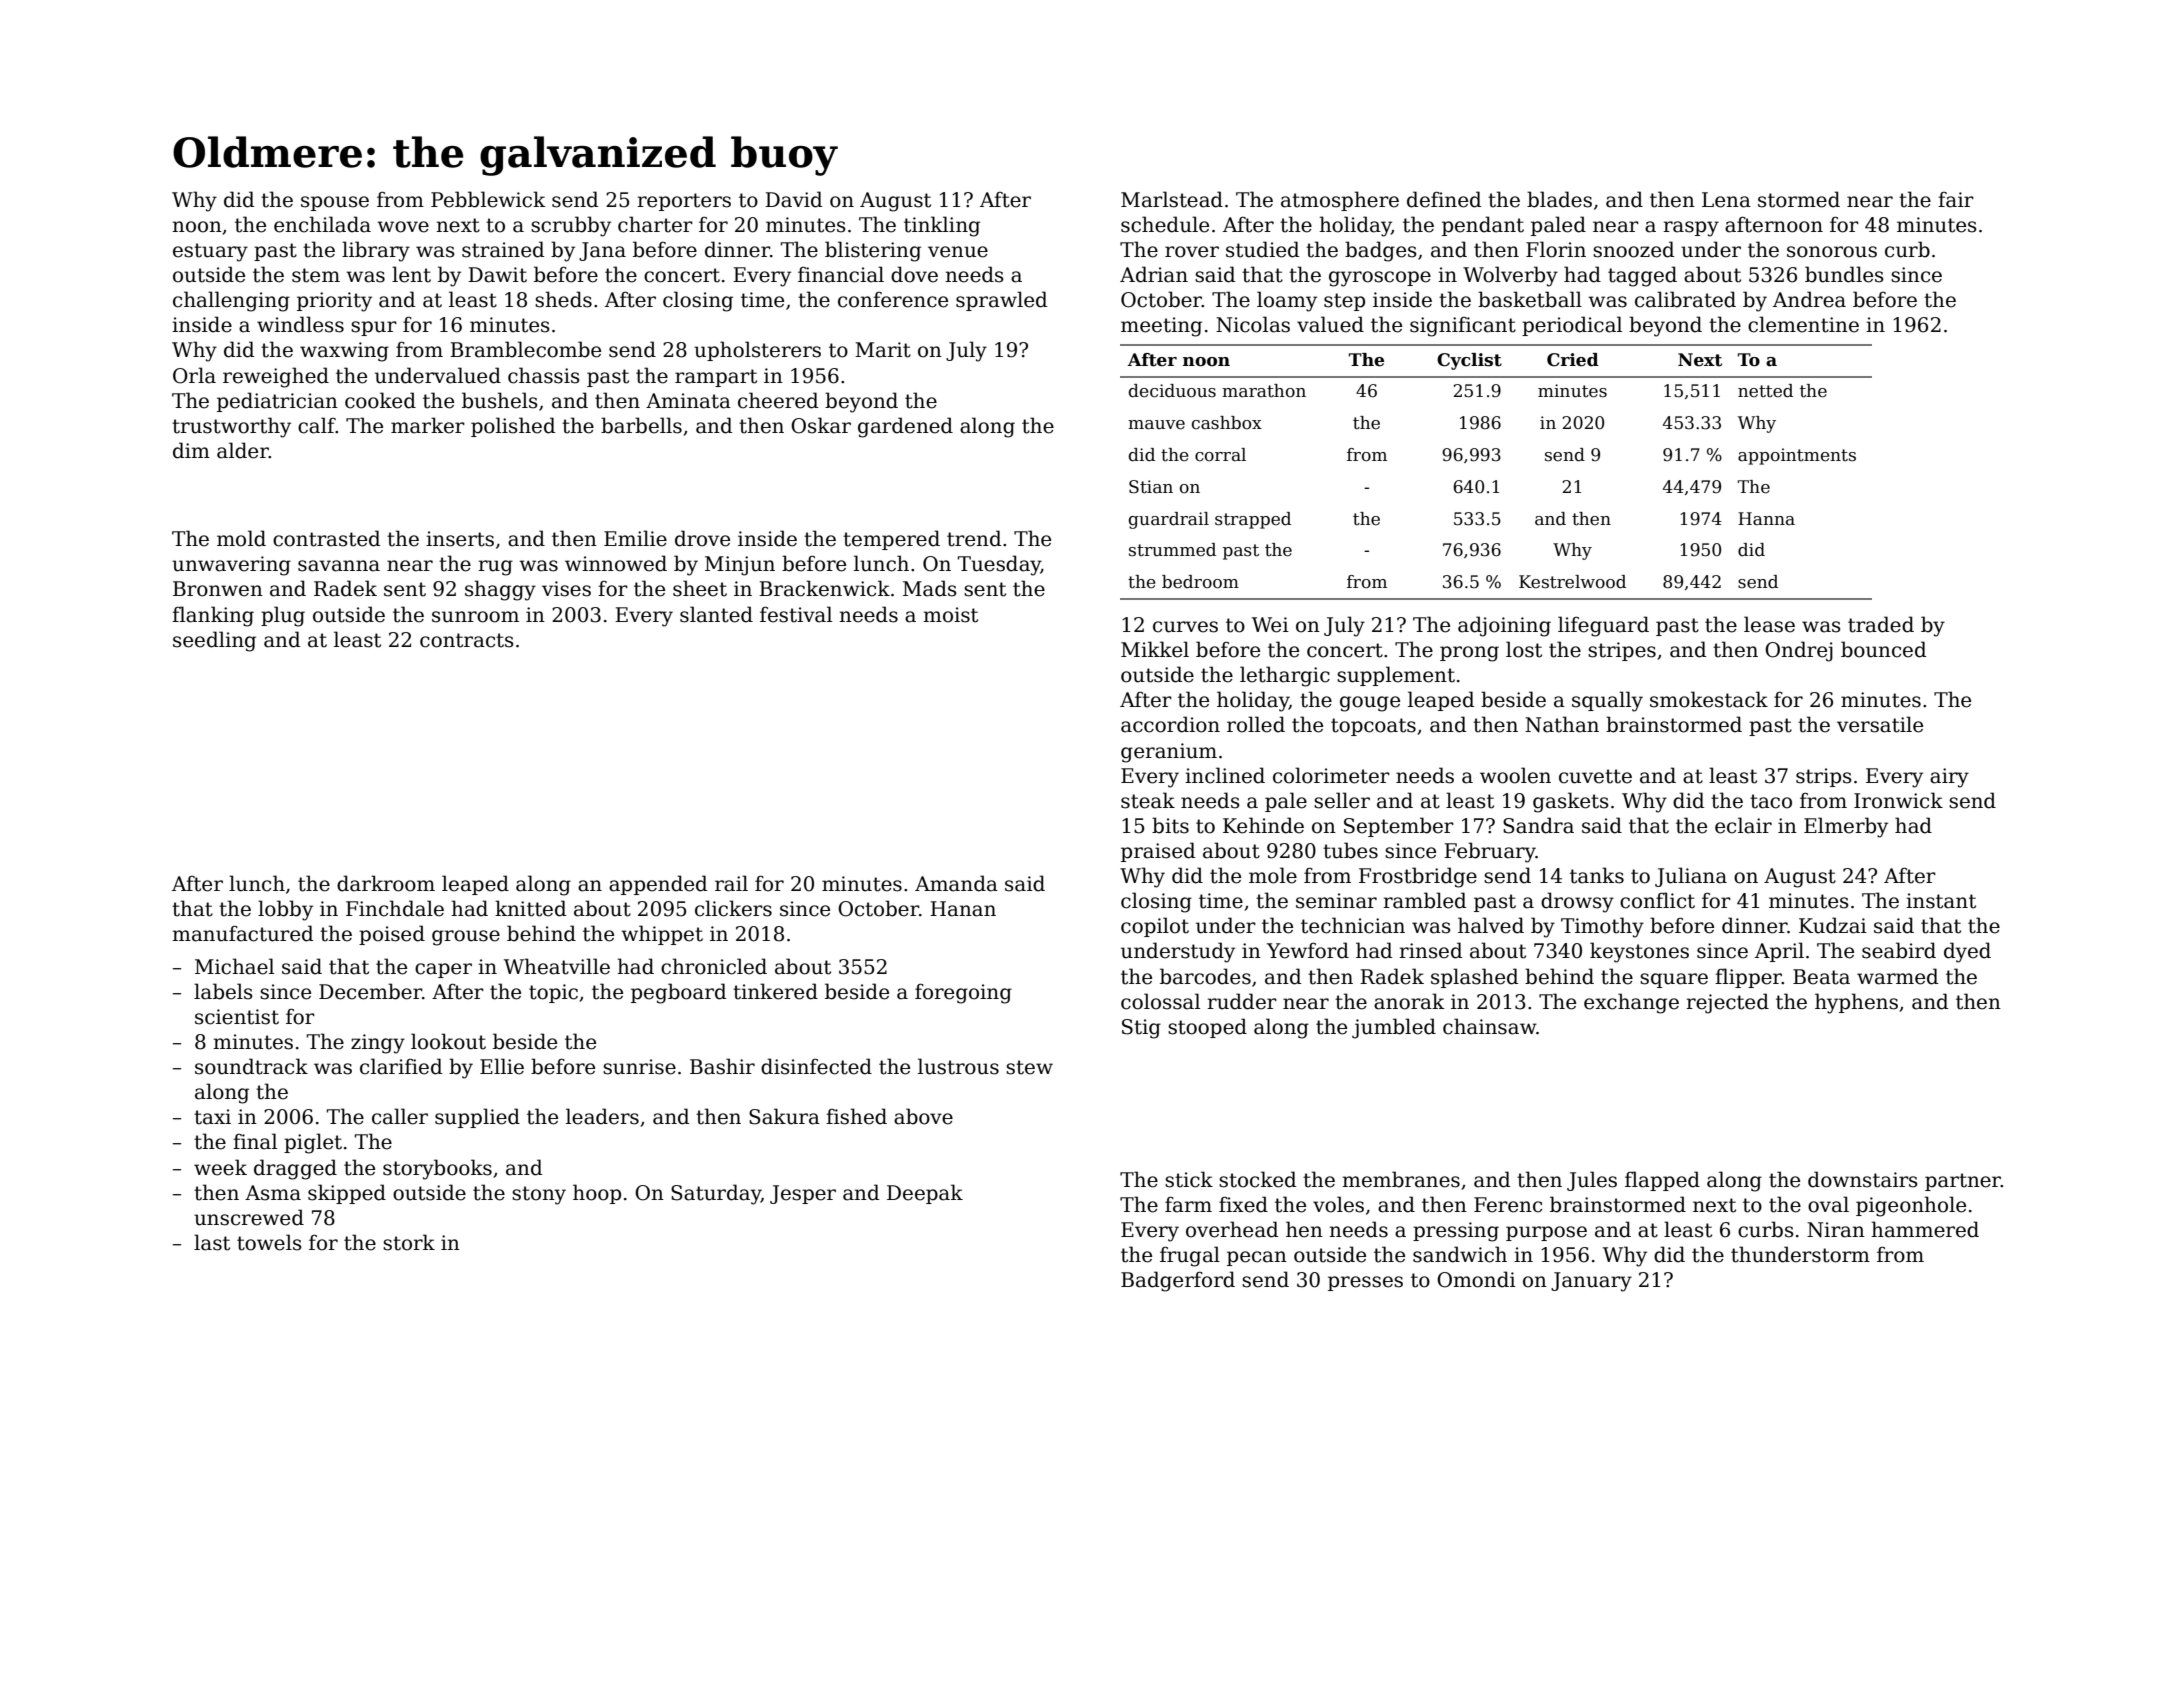 The image size is (2178, 1683). What do you see at coordinates (335, 203) in the page?
I see `spouse` at bounding box center [335, 203].
